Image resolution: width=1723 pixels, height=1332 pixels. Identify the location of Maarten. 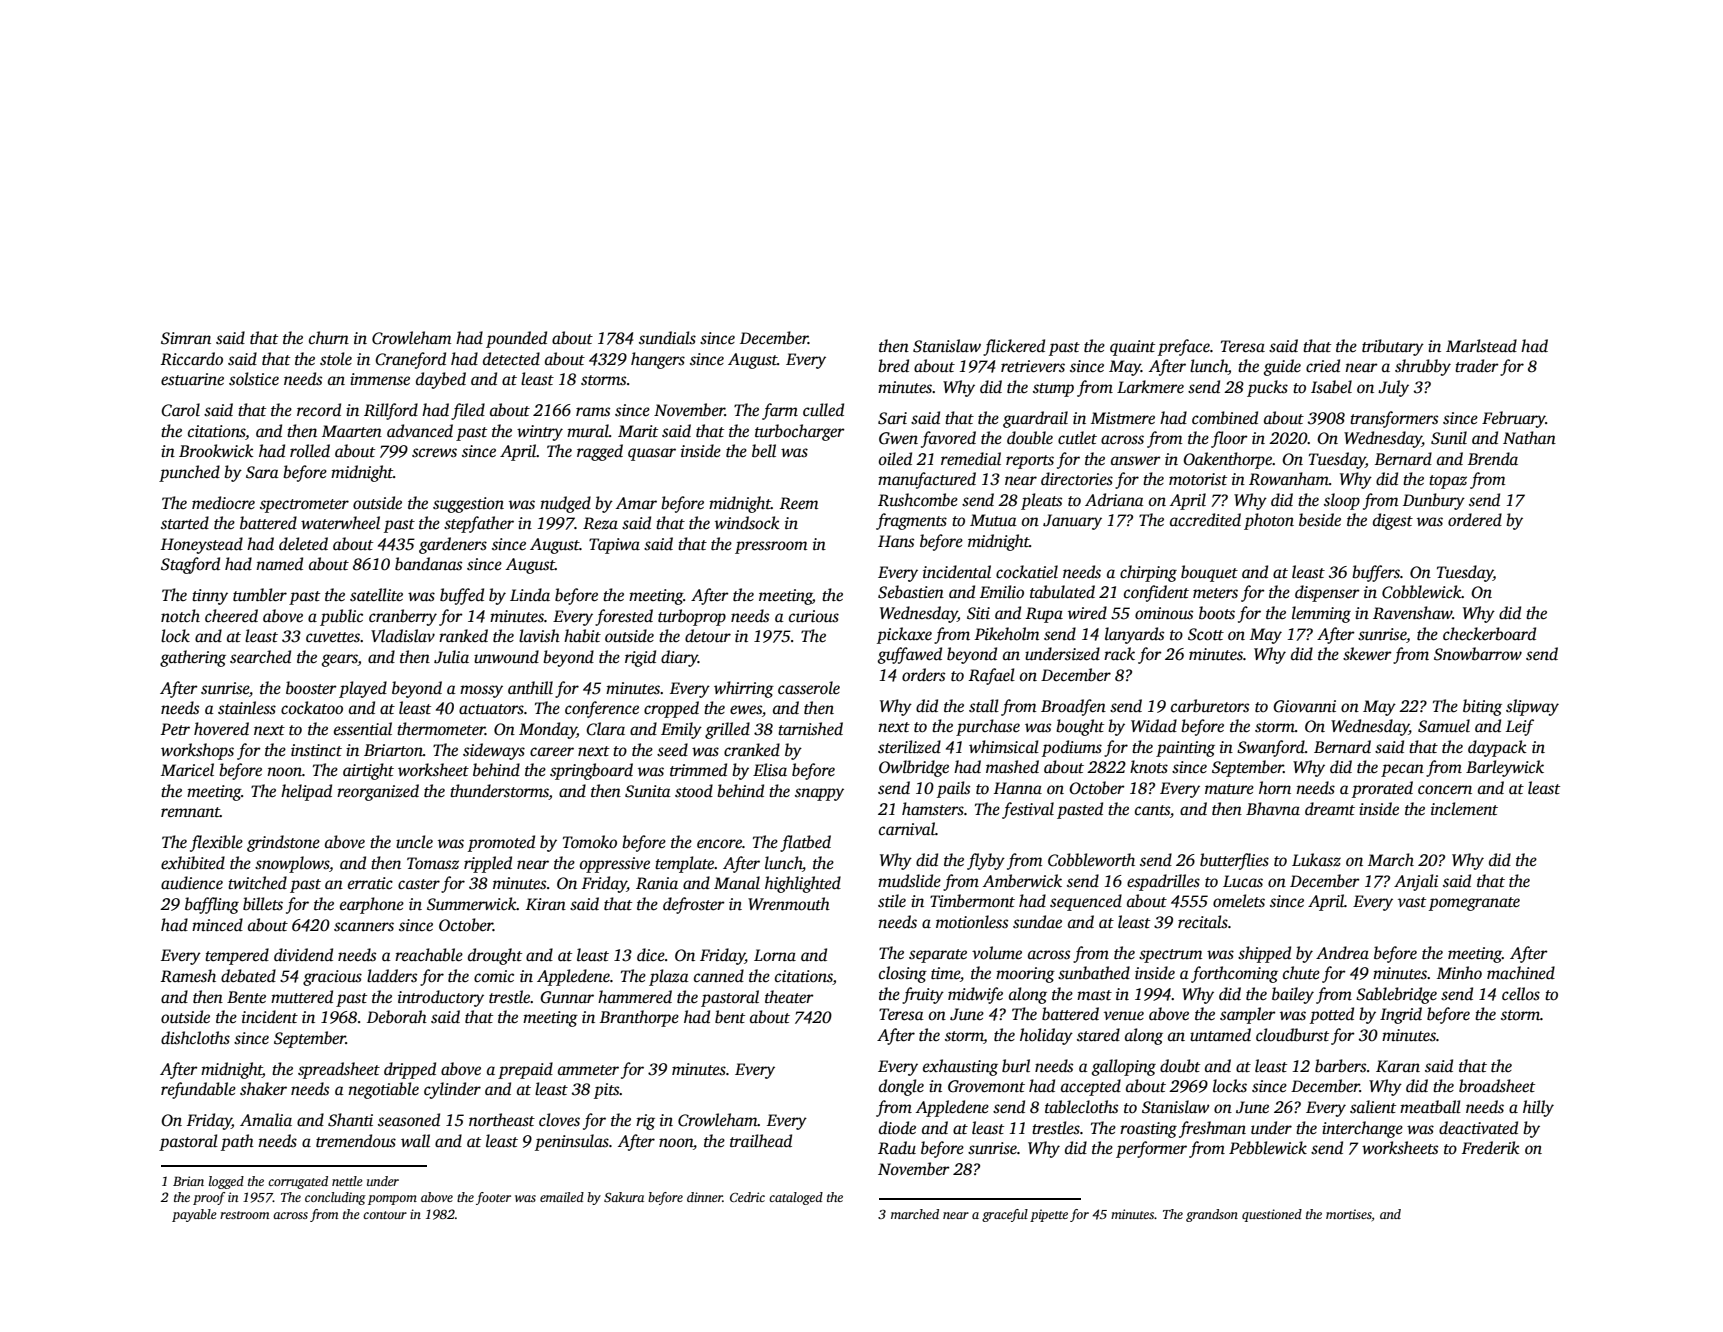
(352, 431).
